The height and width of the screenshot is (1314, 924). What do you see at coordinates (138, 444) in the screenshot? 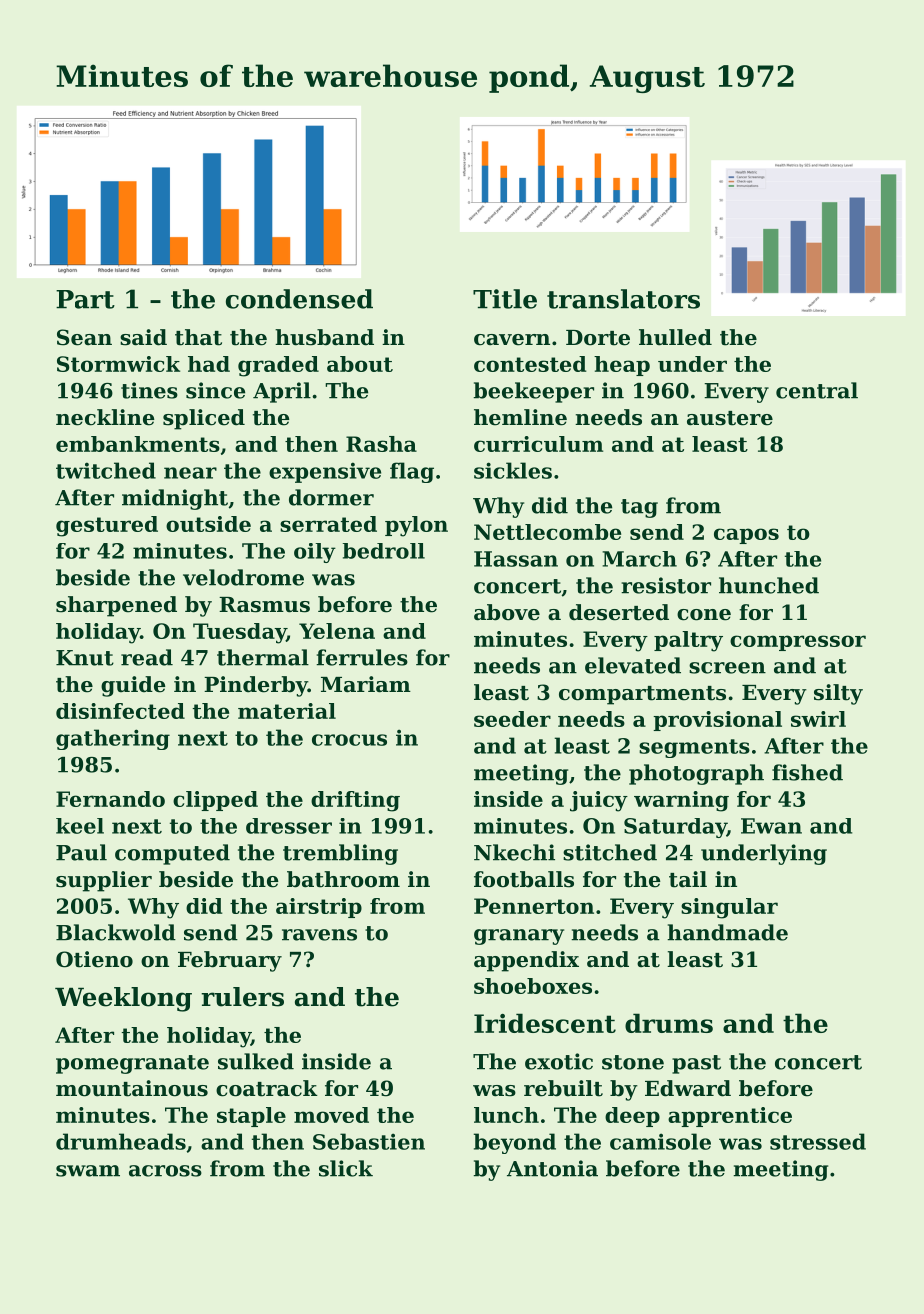
I see `embankments` at bounding box center [138, 444].
